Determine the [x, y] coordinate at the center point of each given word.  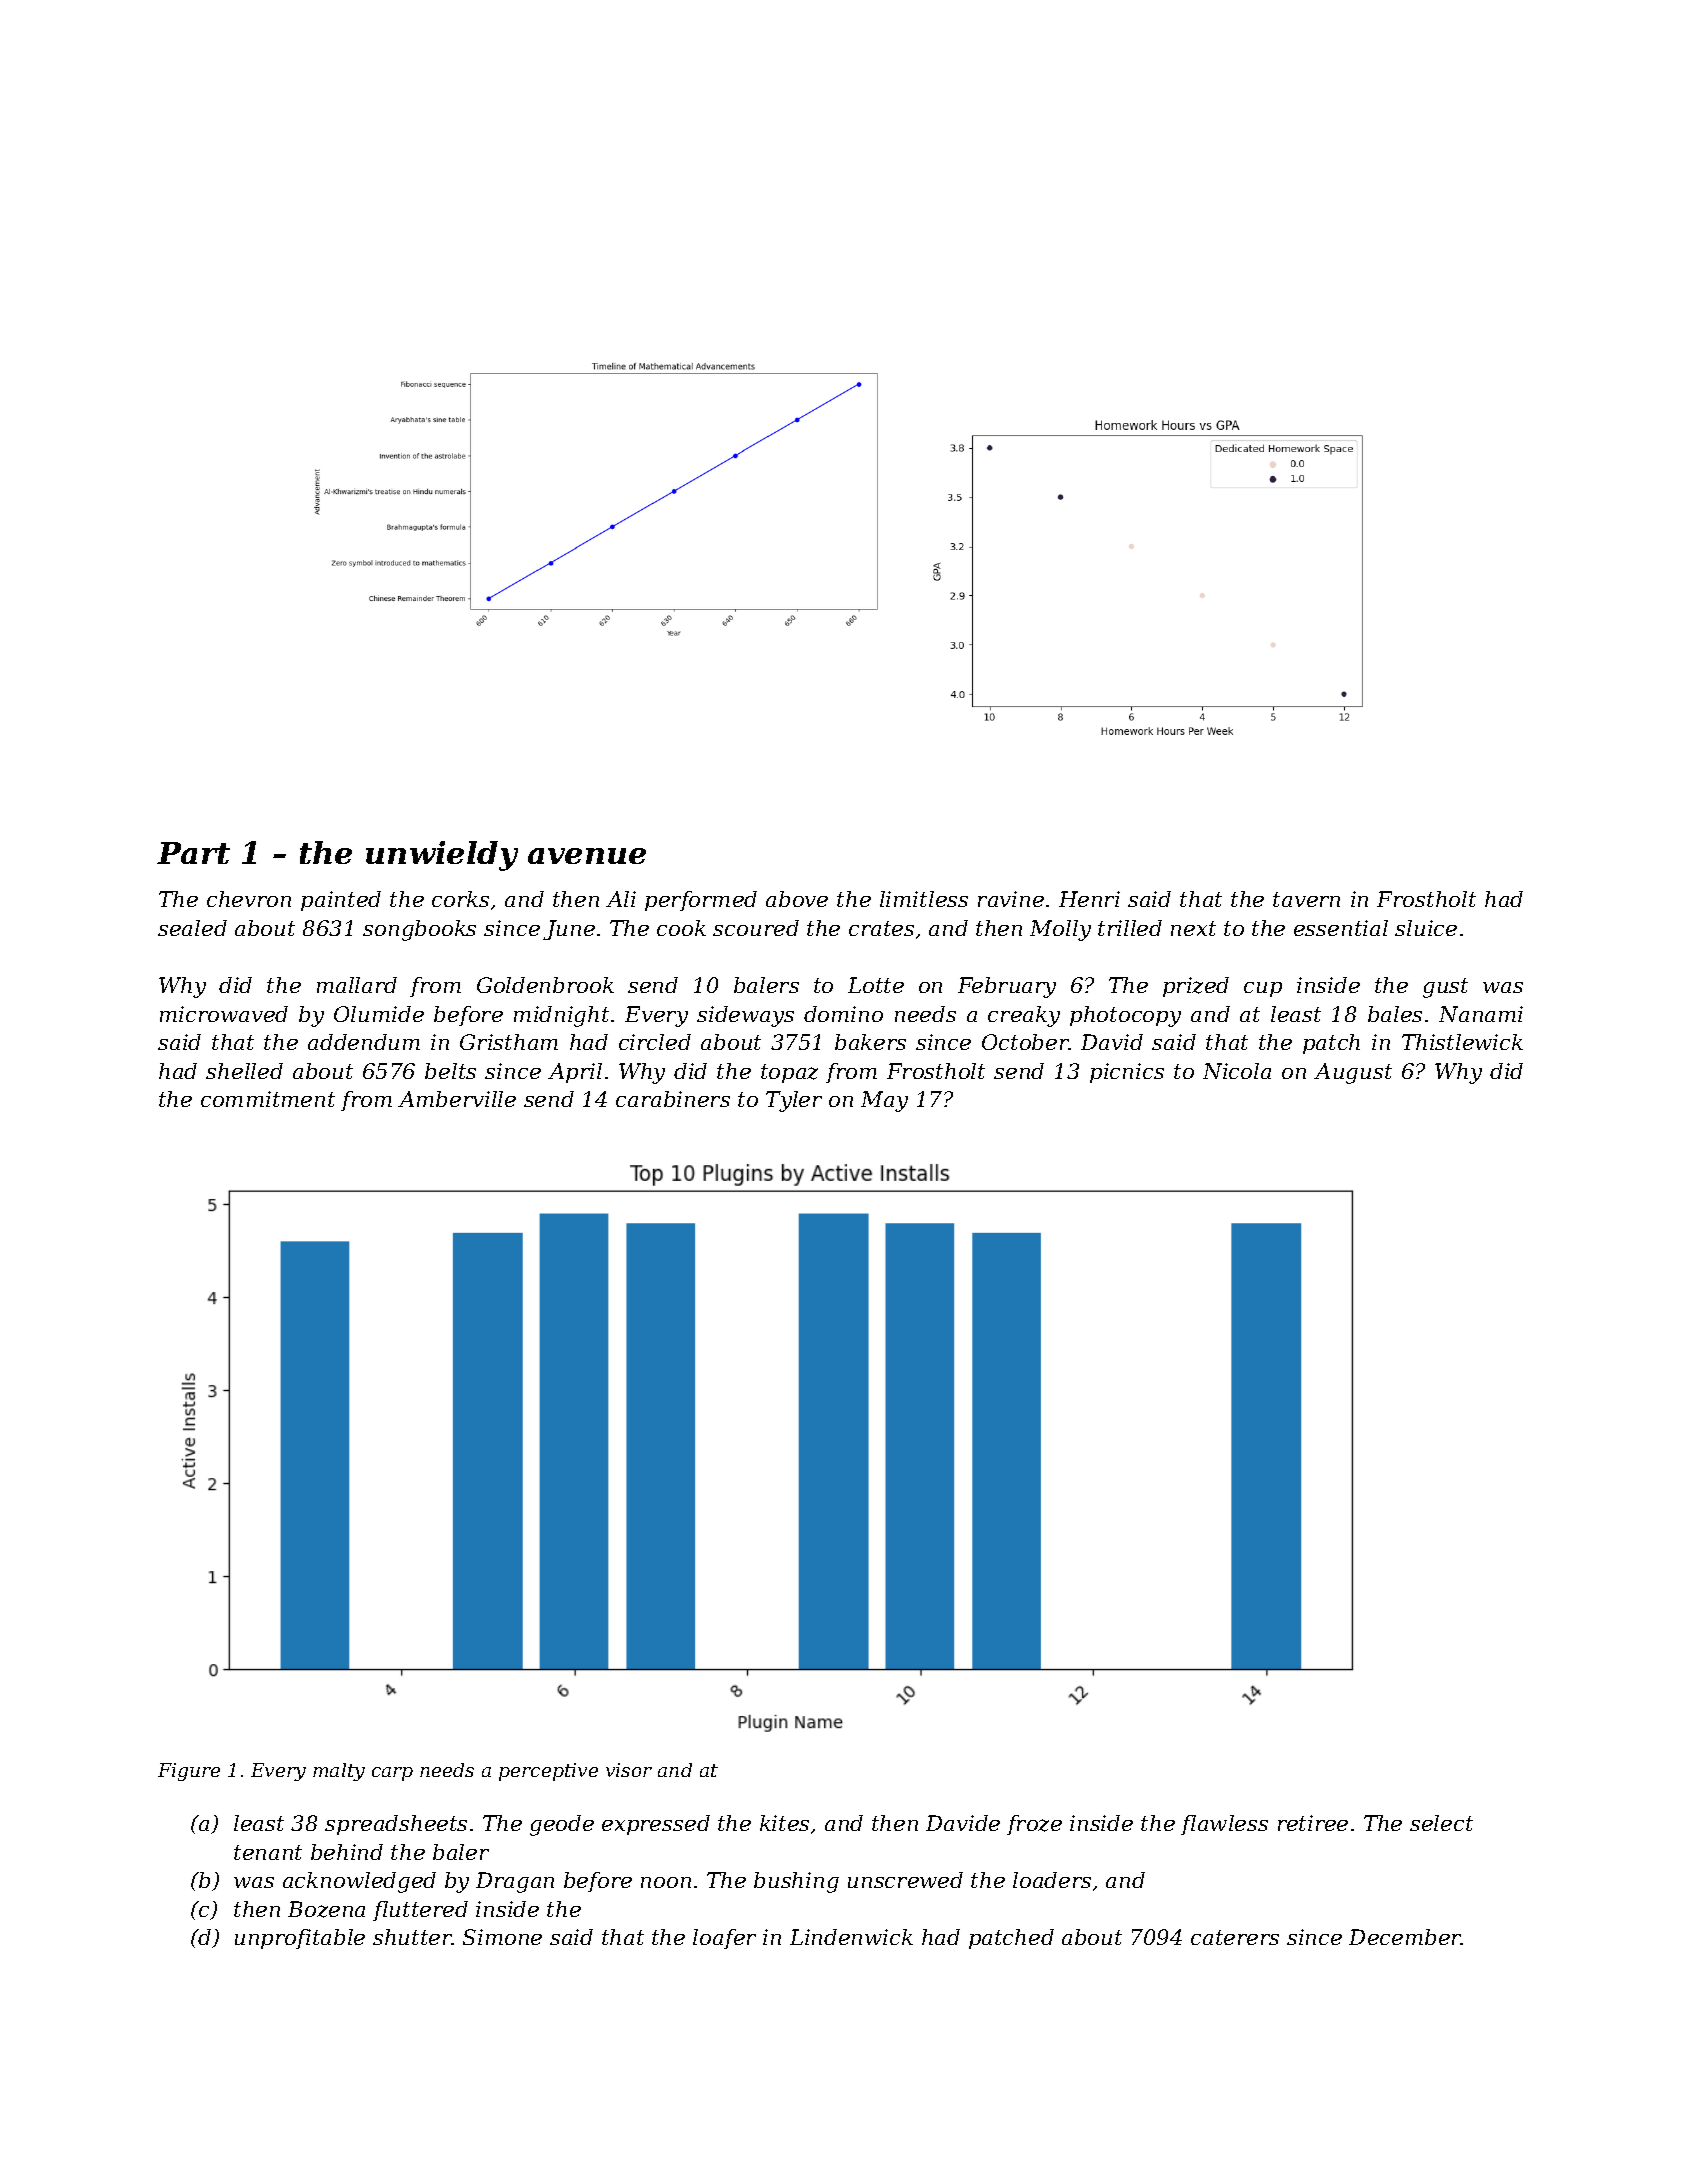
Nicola [1237, 1071]
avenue [587, 856]
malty [339, 1772]
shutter [412, 1937]
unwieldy [442, 856]
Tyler [794, 1101]
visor [629, 1770]
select [1441, 1823]
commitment [268, 1099]
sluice [1426, 928]
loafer [724, 1939]
